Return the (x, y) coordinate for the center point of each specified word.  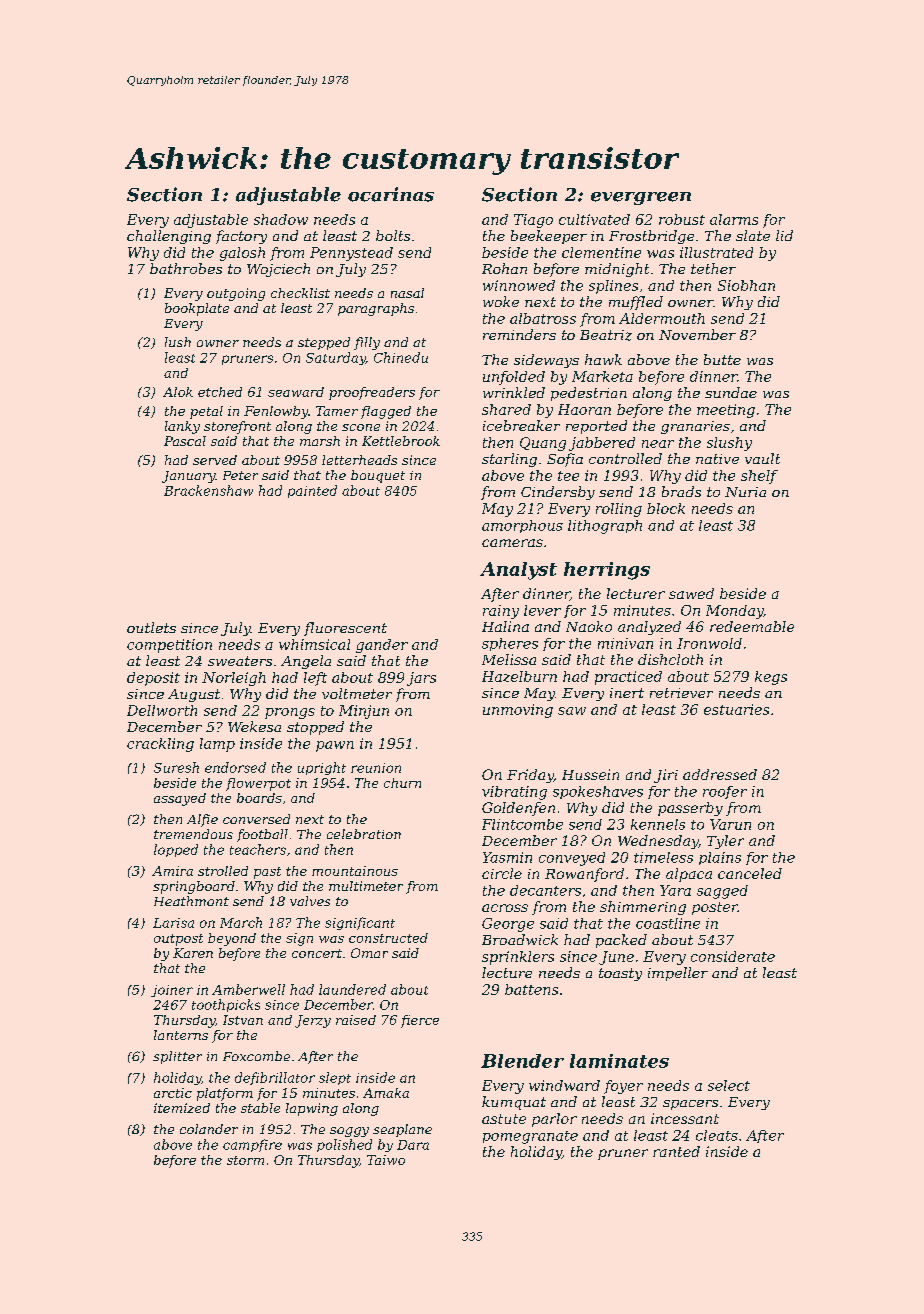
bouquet (378, 476)
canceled (750, 873)
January (189, 477)
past (267, 873)
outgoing (236, 294)
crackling (160, 745)
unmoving (518, 711)
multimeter (366, 886)
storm (245, 1160)
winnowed (519, 285)
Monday (734, 612)
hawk (603, 359)
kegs (771, 678)
